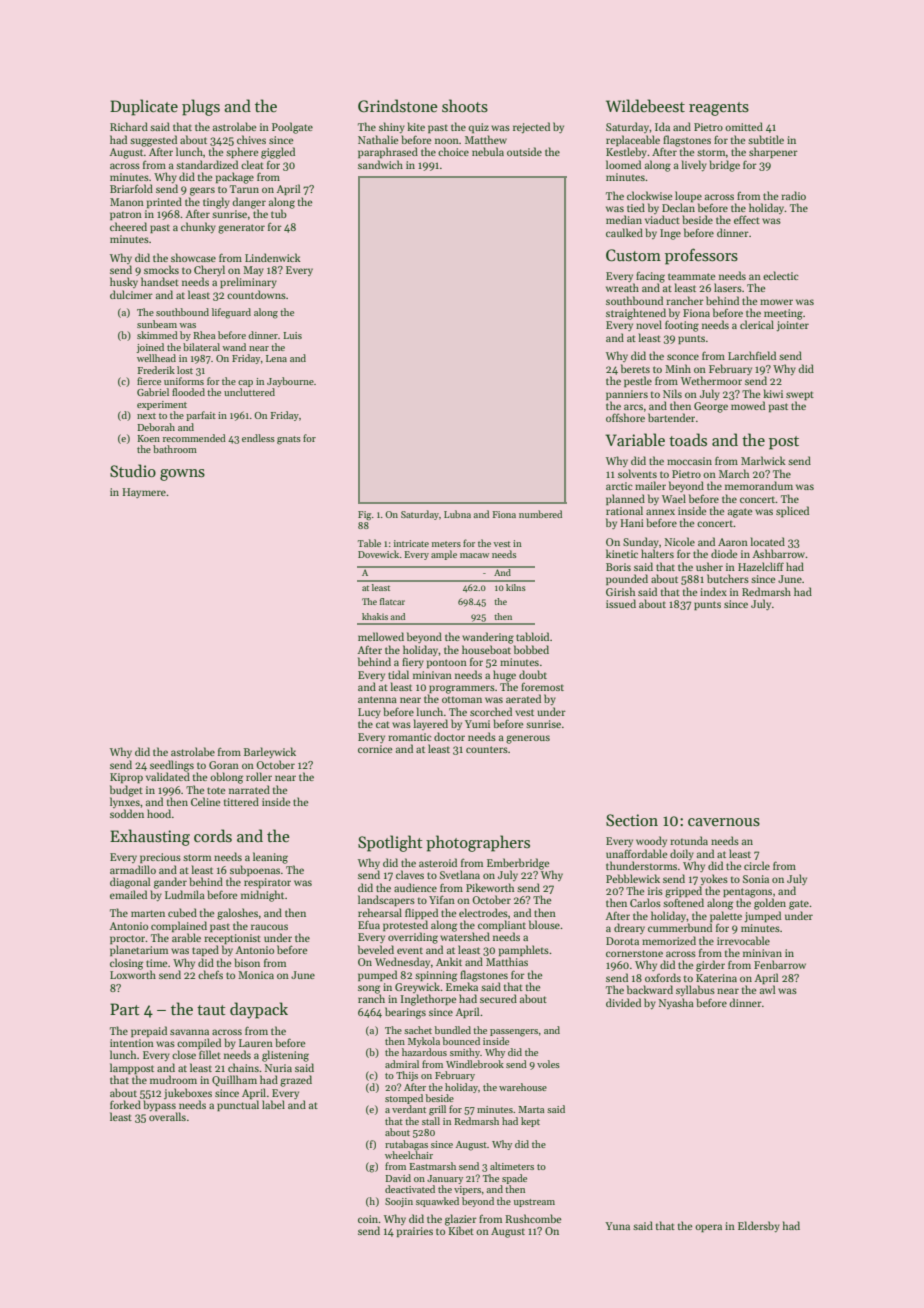  Describe the element at coordinates (270, 858) in the image. I see `leaning` at that location.
